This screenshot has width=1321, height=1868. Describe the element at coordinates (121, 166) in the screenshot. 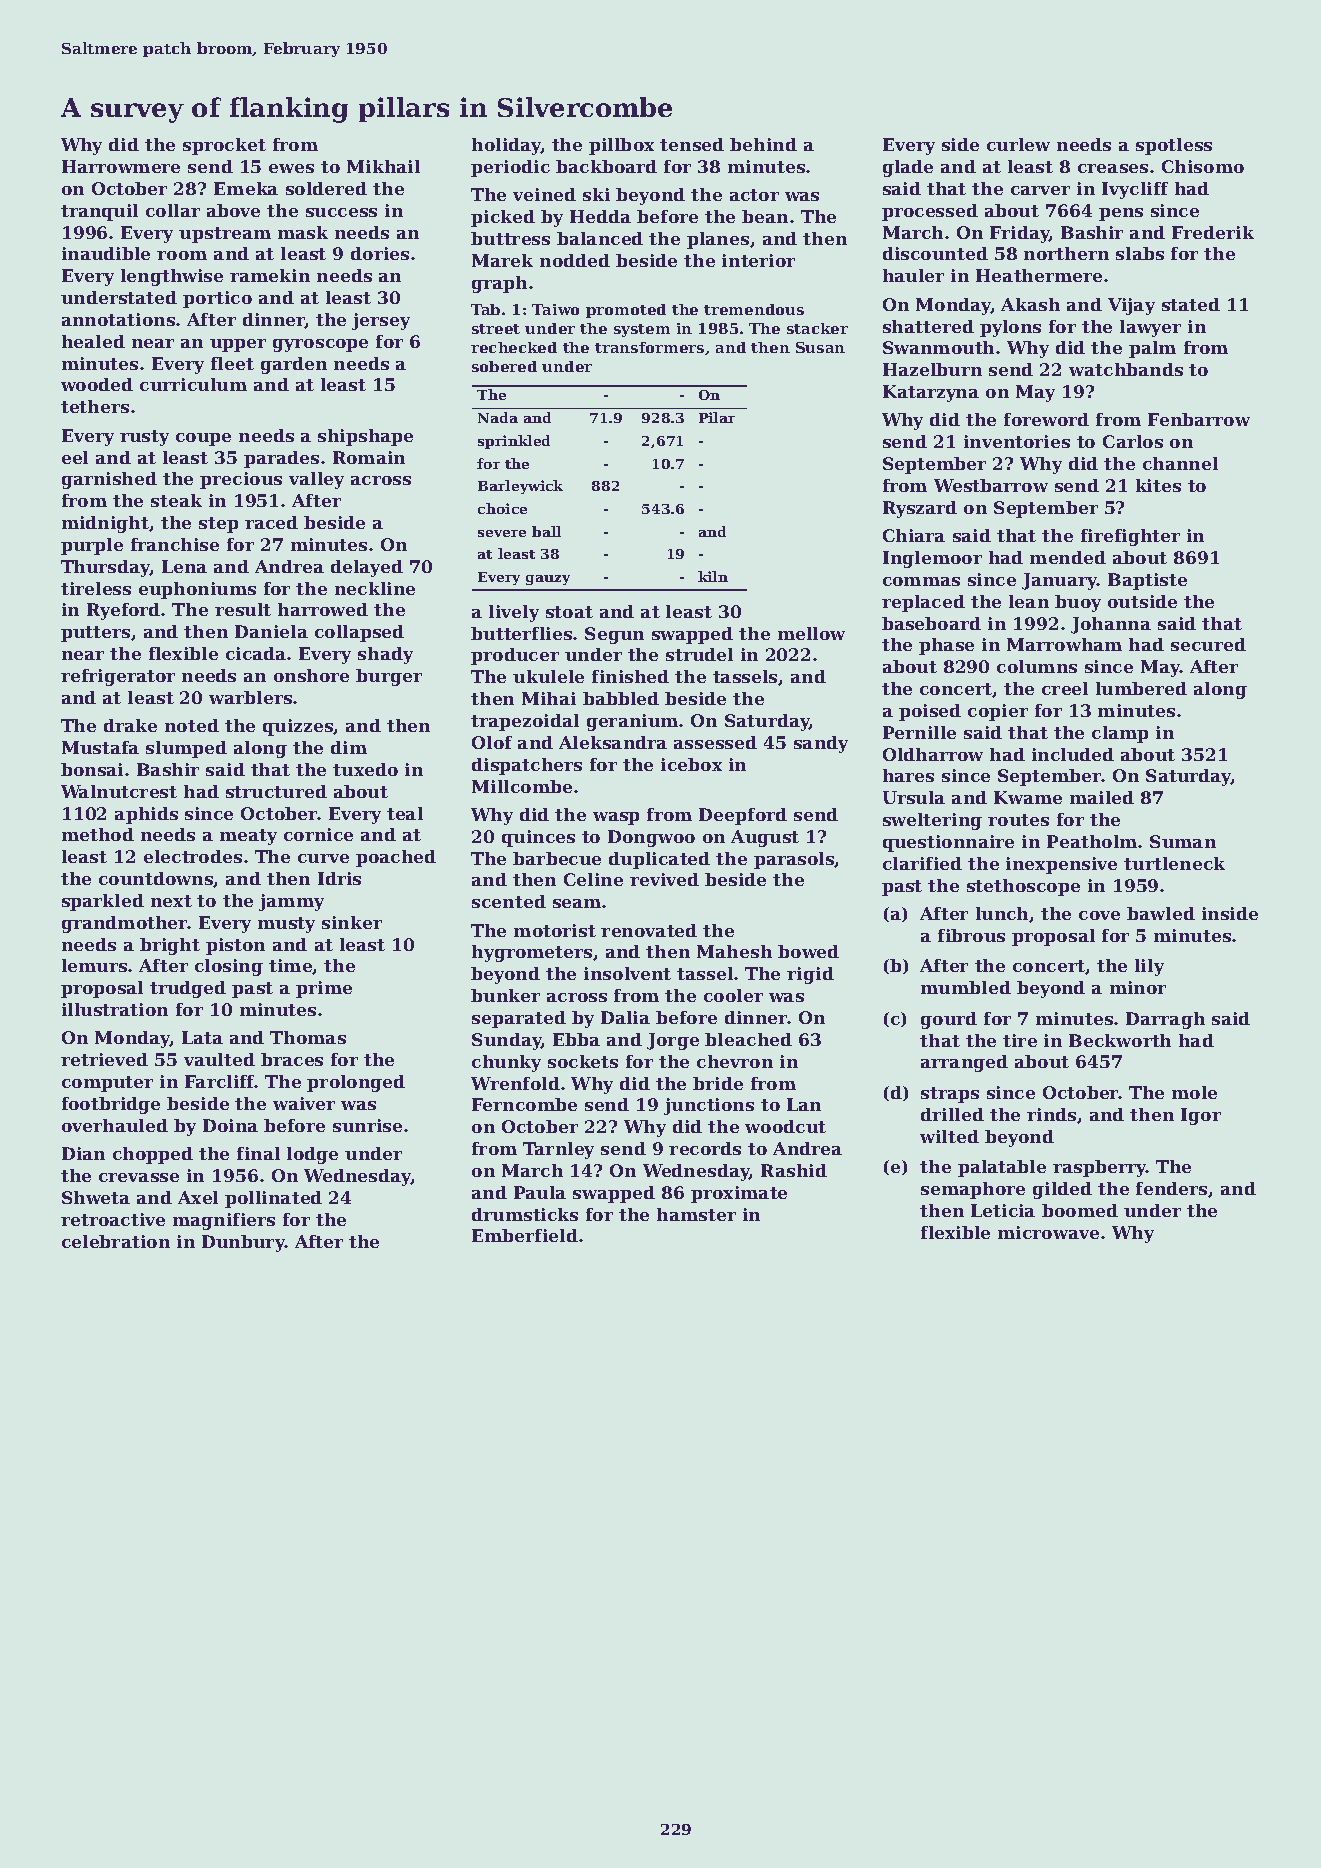

I see `Harrowmere` at that location.
